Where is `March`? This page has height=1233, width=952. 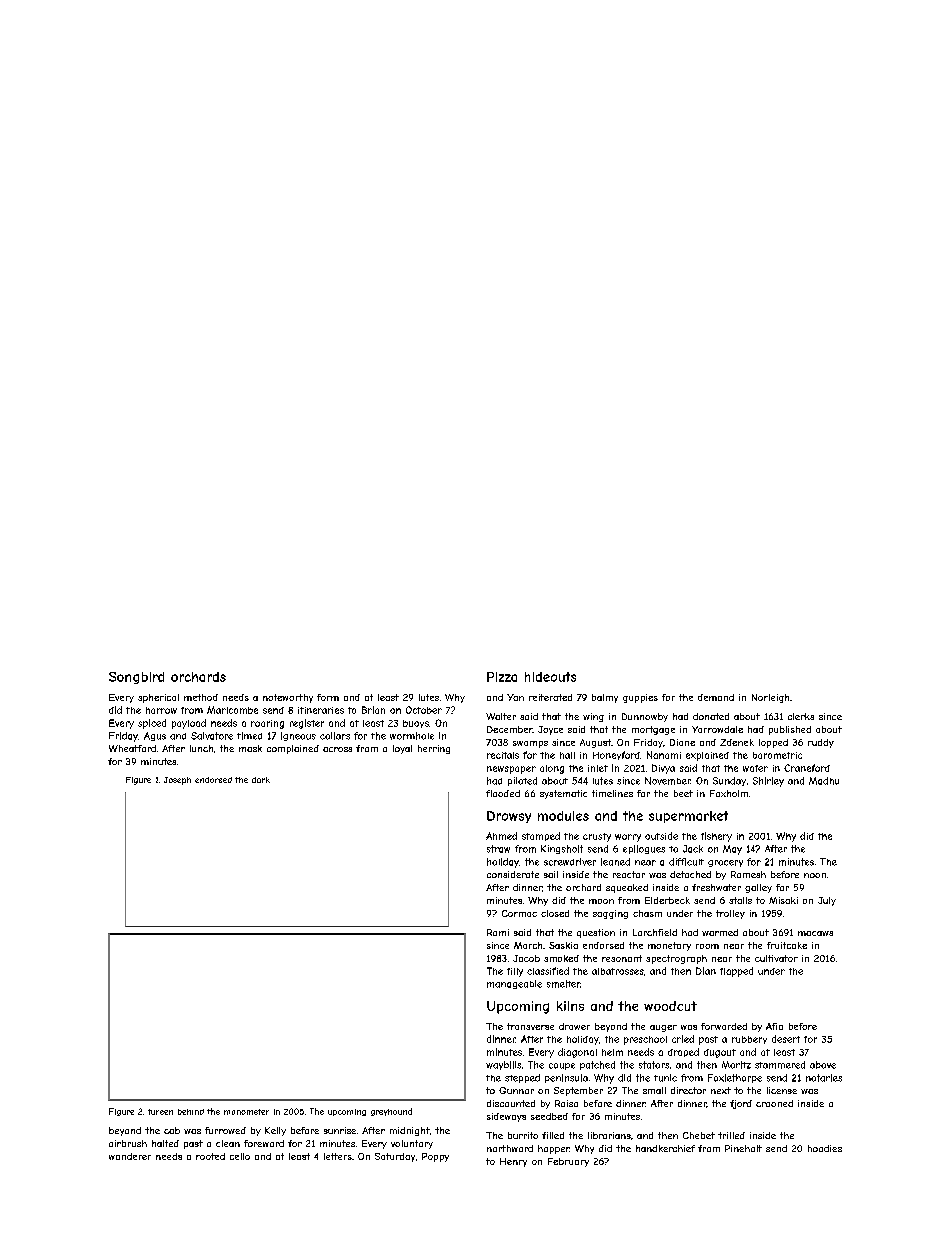
March is located at coordinates (528, 945).
